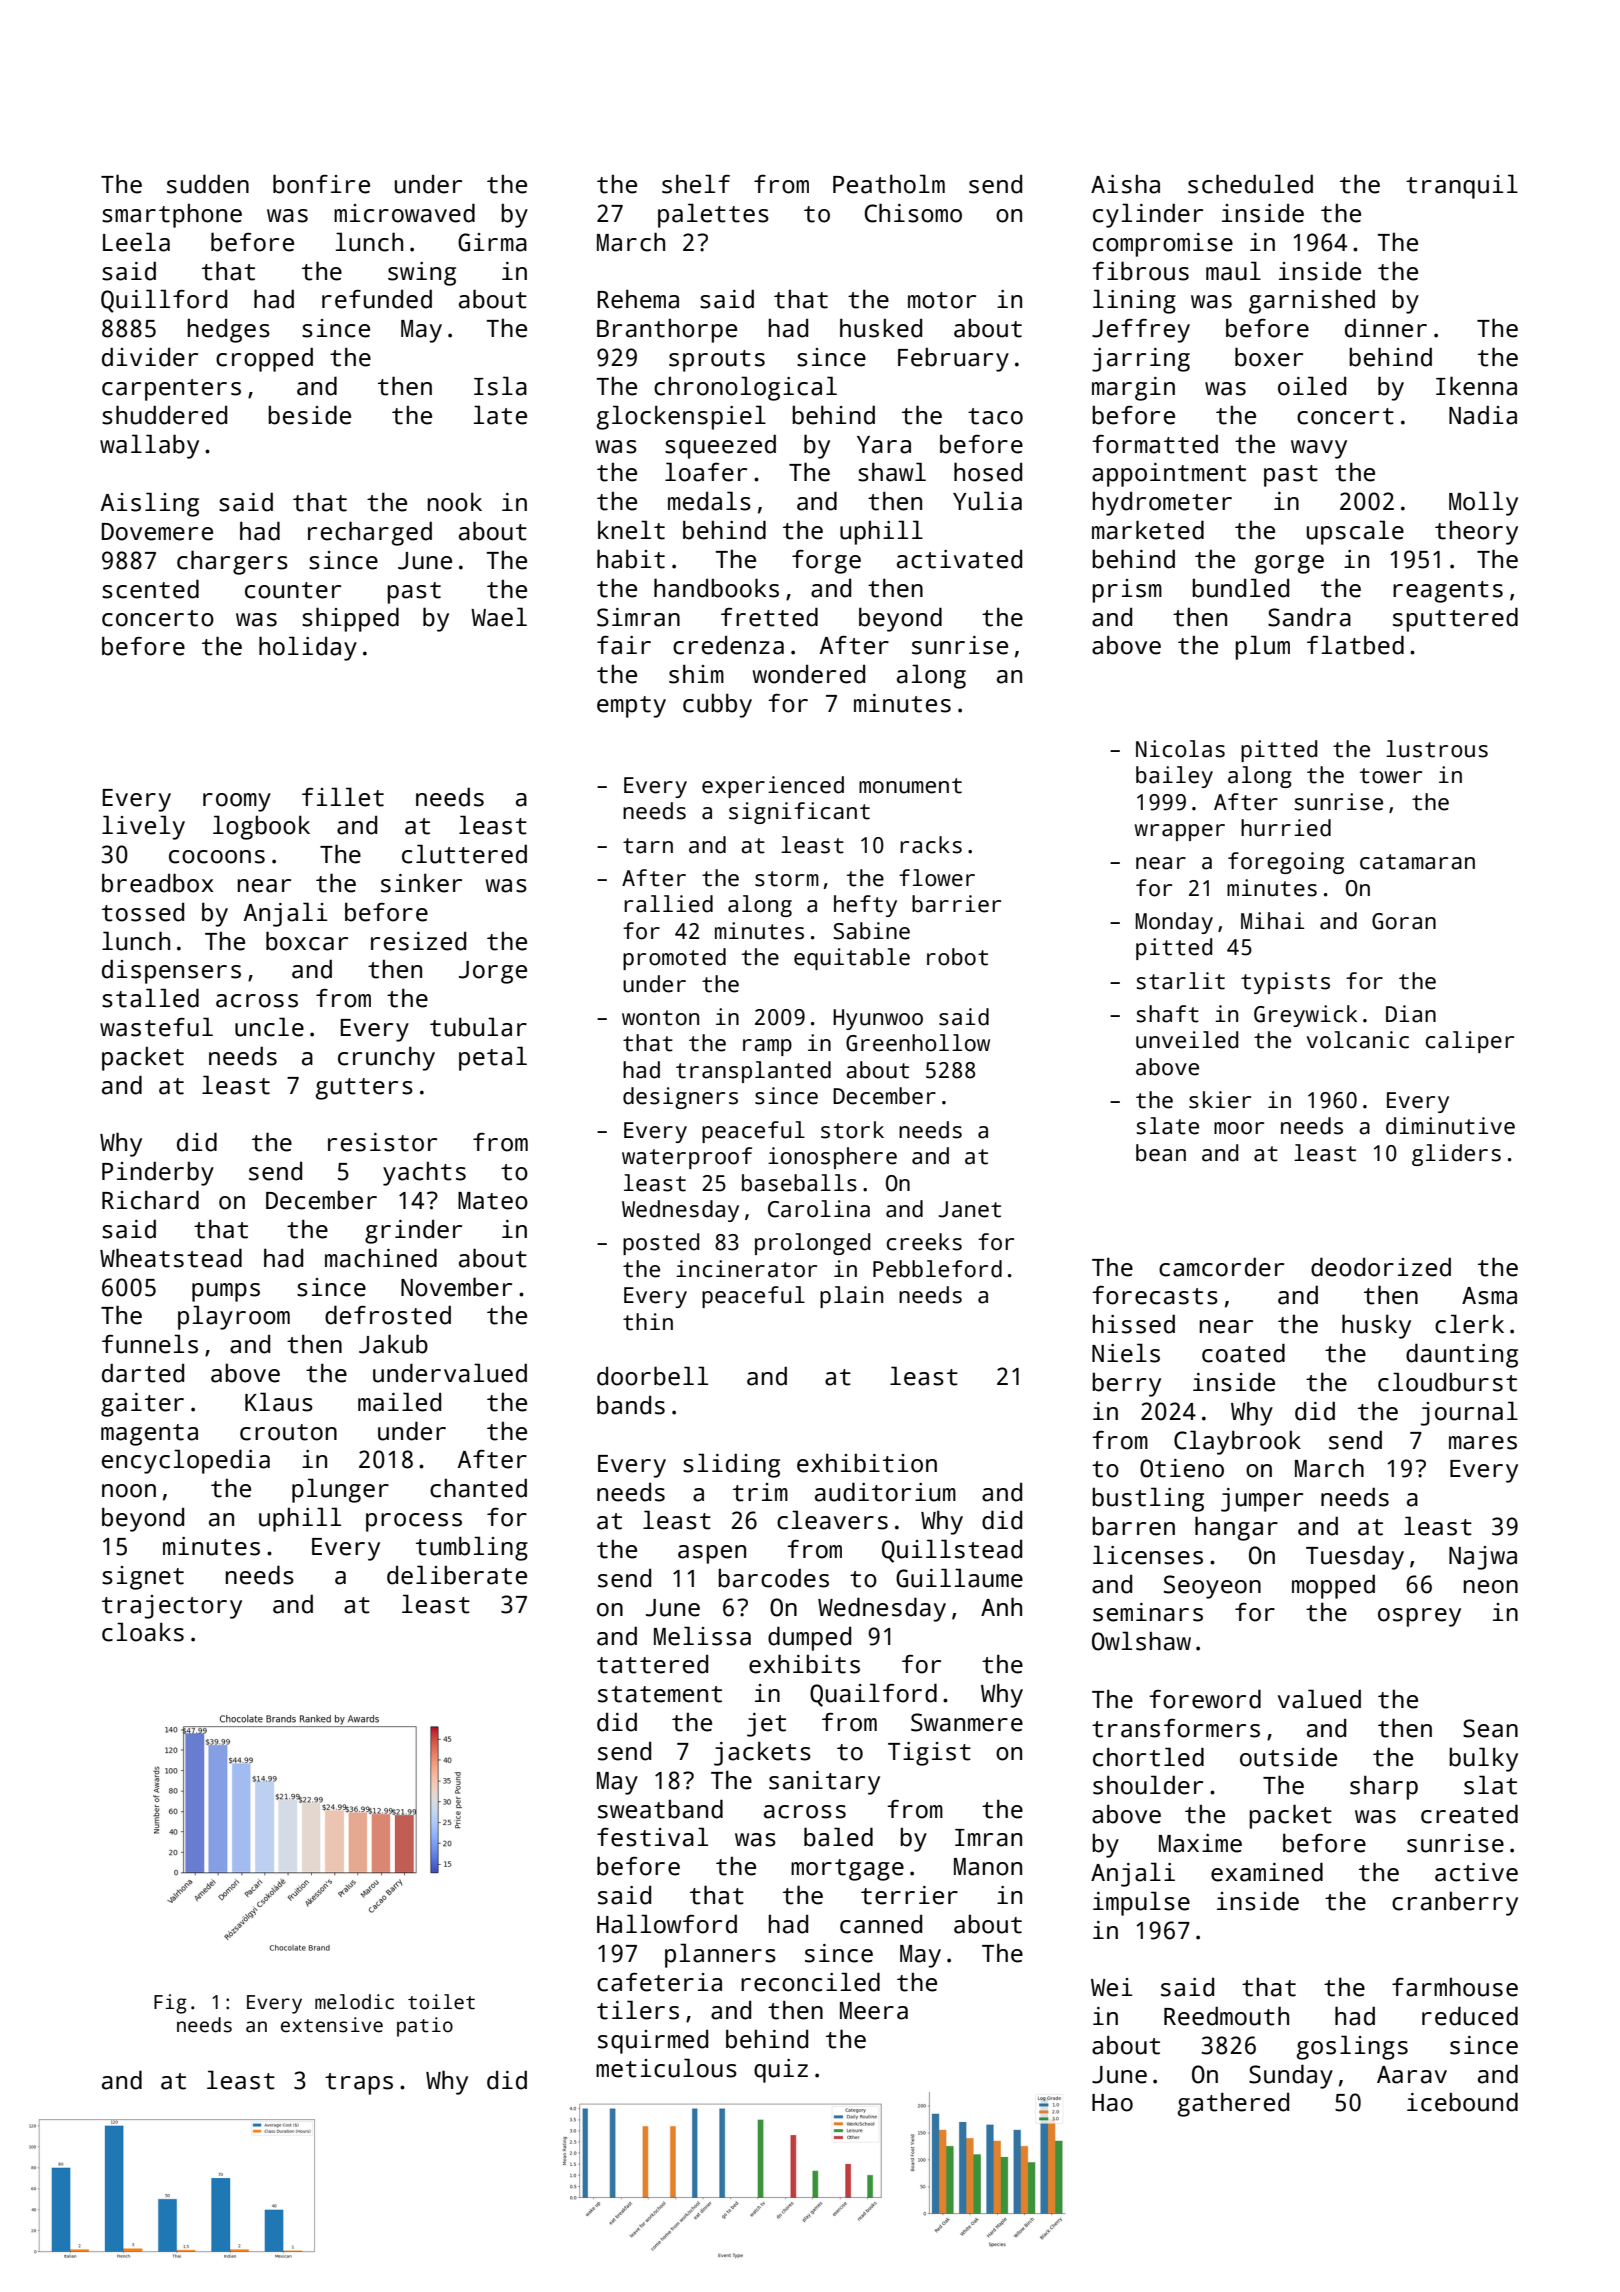 This image has height=2292, width=1620. What do you see at coordinates (889, 184) in the image?
I see `Peatholm` at bounding box center [889, 184].
